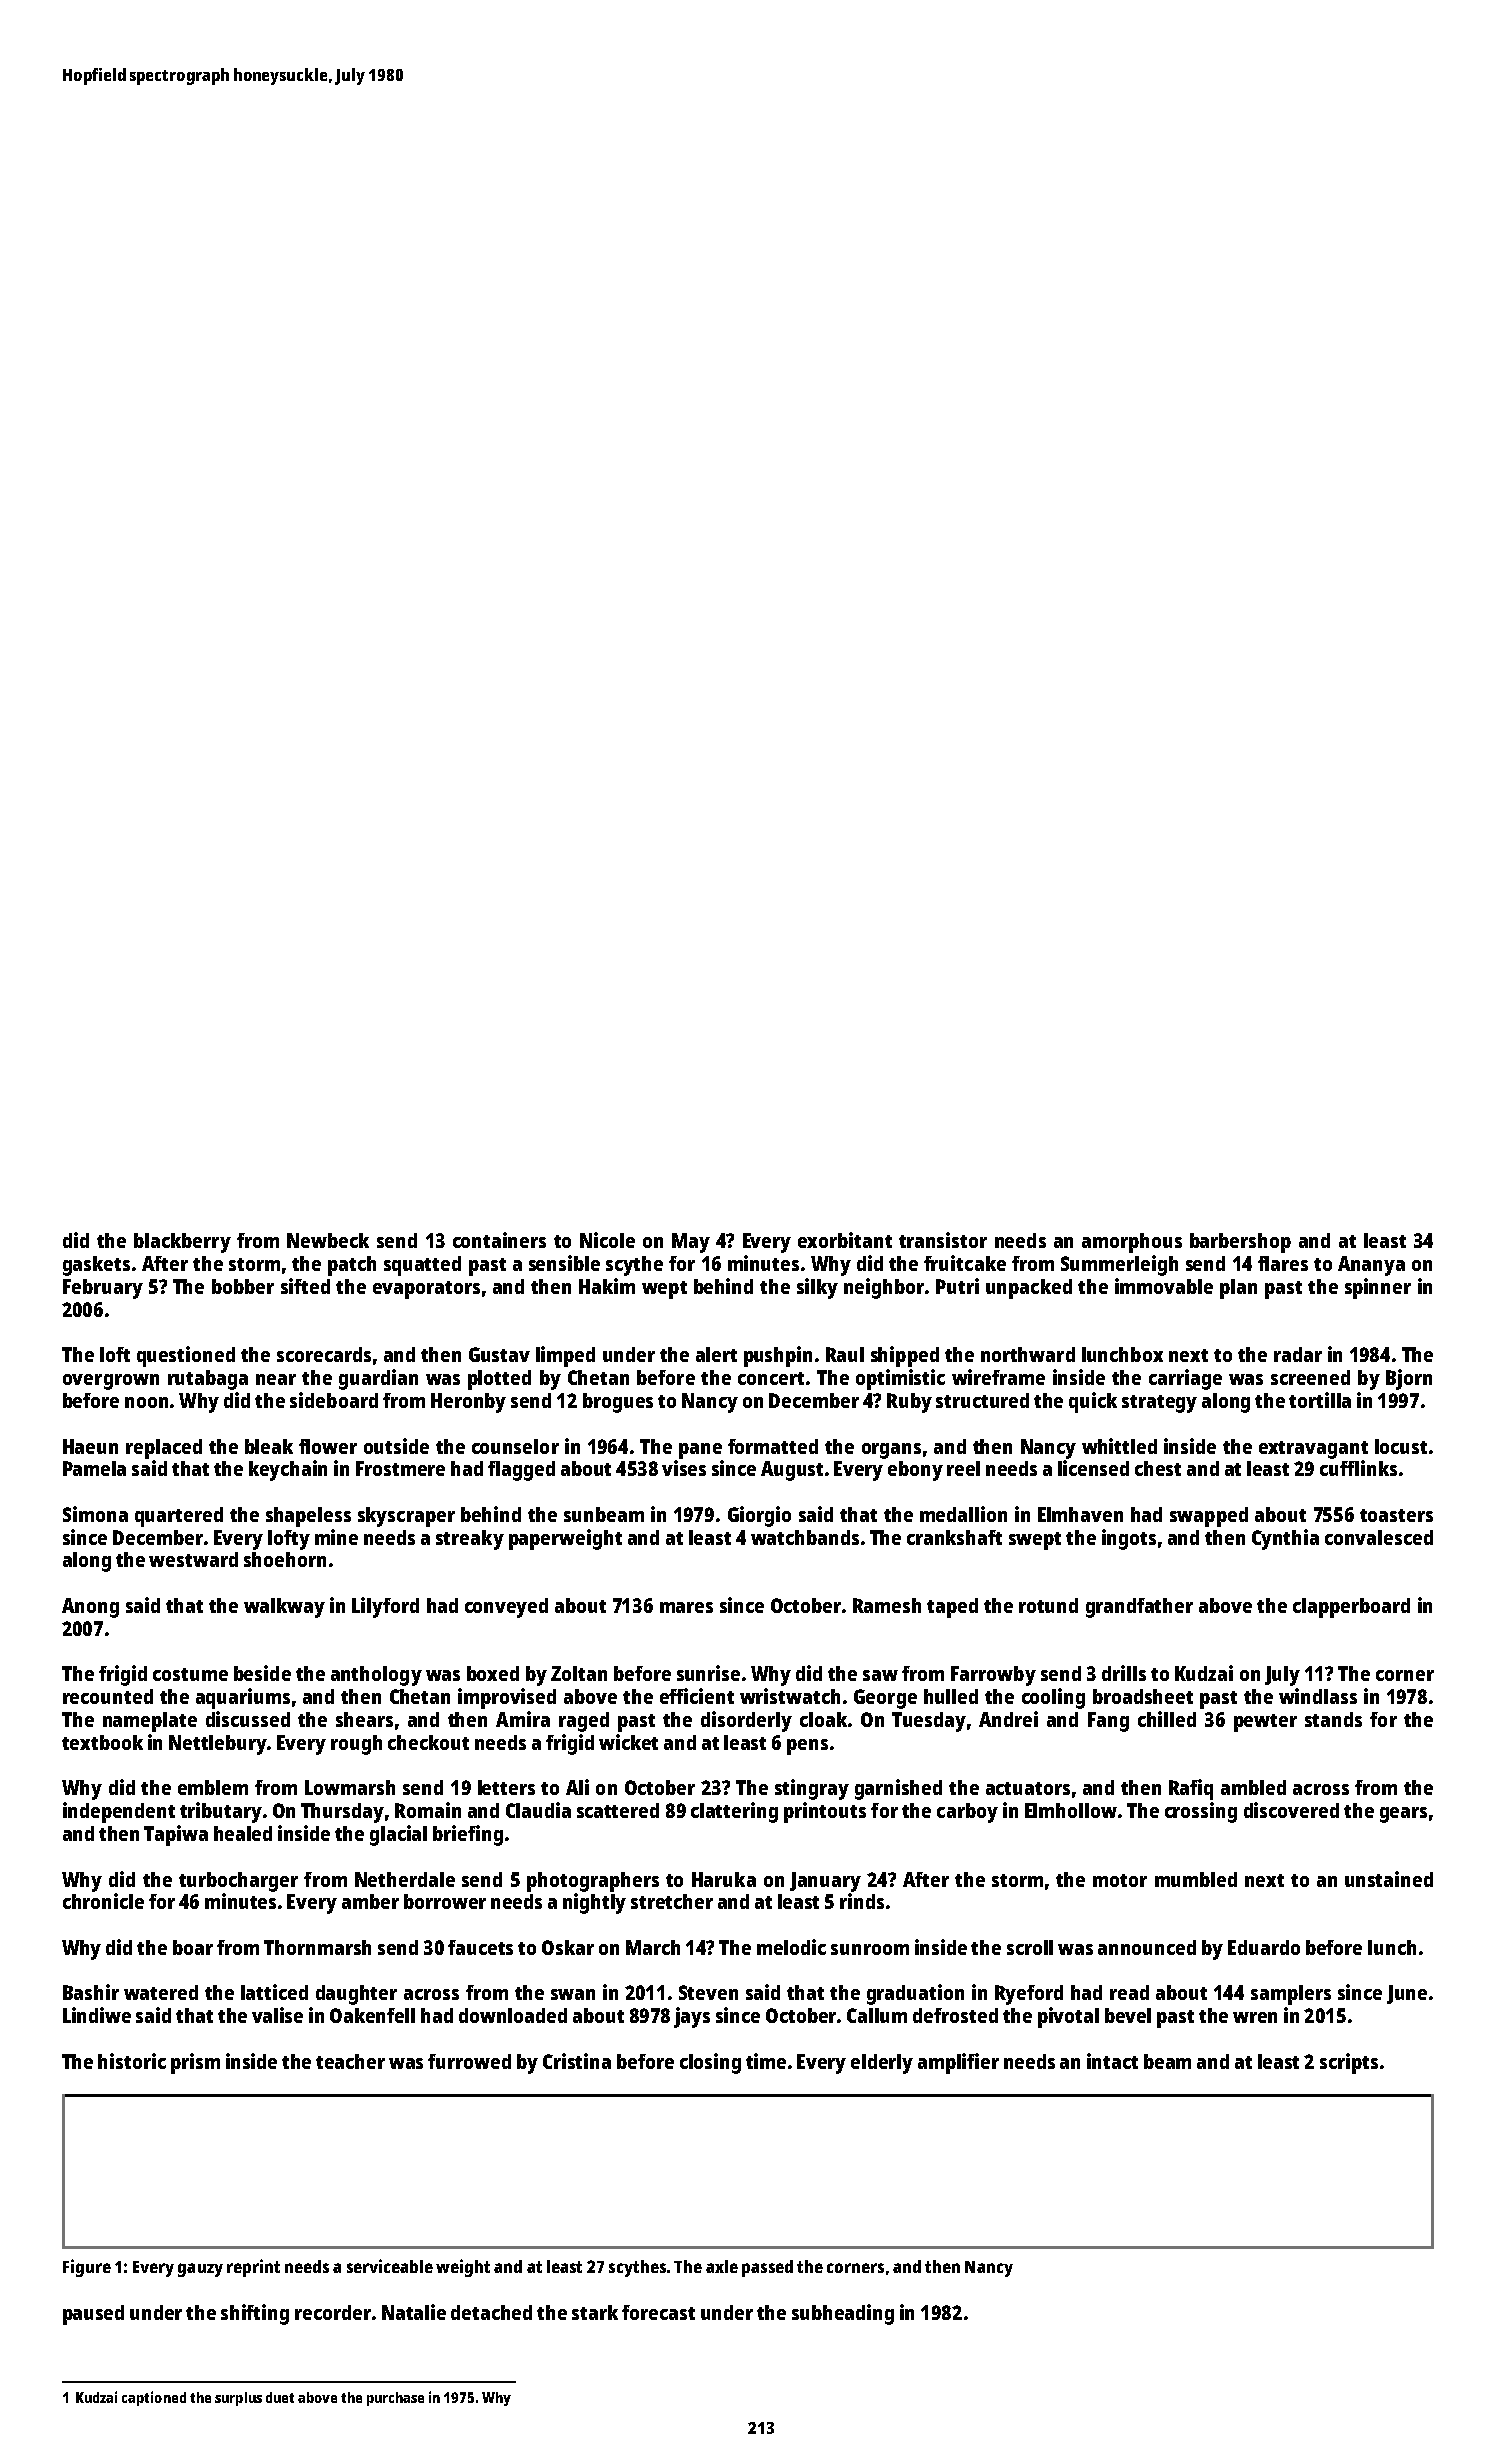 The image size is (1496, 2464). What do you see at coordinates (445, 1901) in the screenshot?
I see `borrower` at bounding box center [445, 1901].
